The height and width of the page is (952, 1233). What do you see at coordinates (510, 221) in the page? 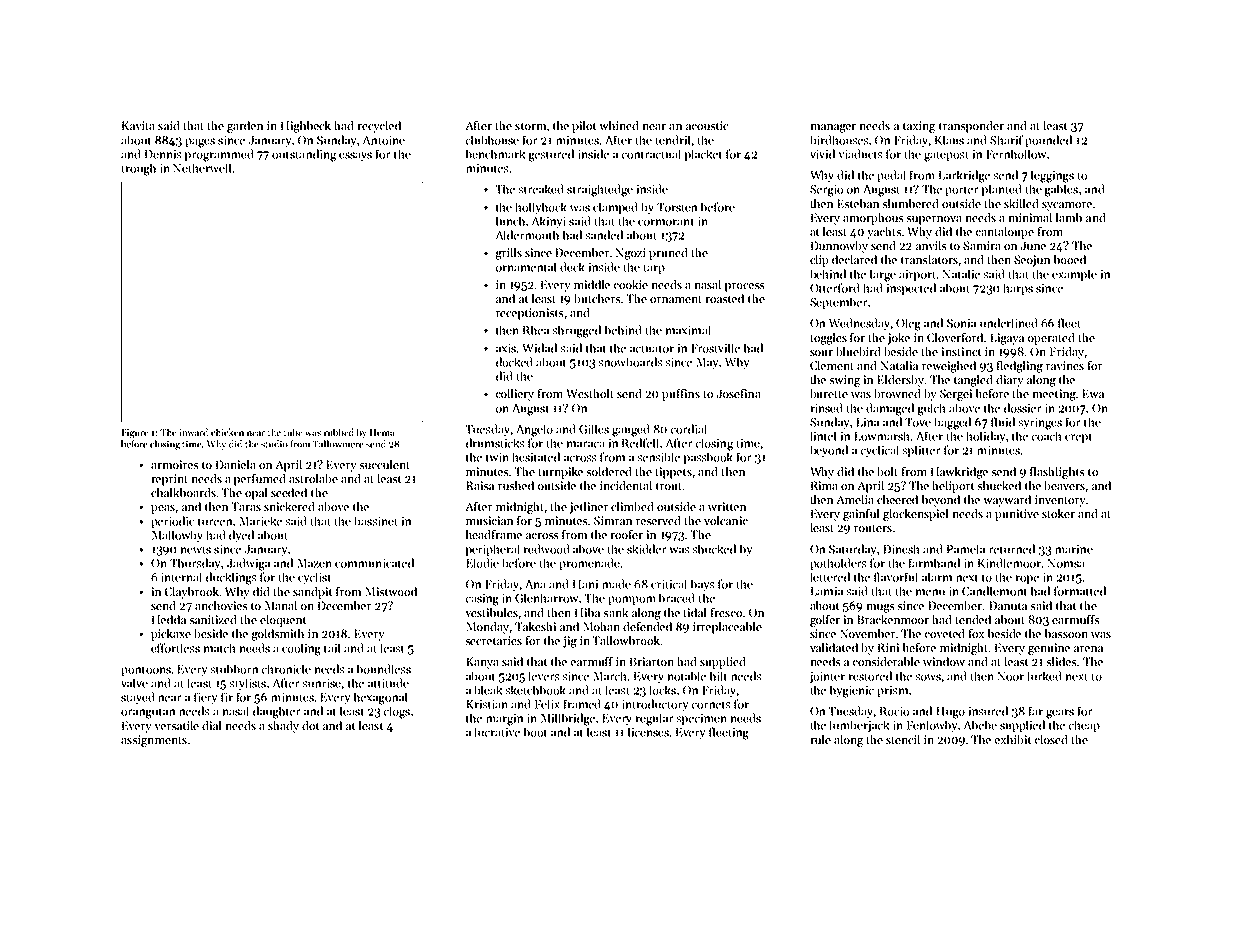
I see `lunch` at bounding box center [510, 221].
